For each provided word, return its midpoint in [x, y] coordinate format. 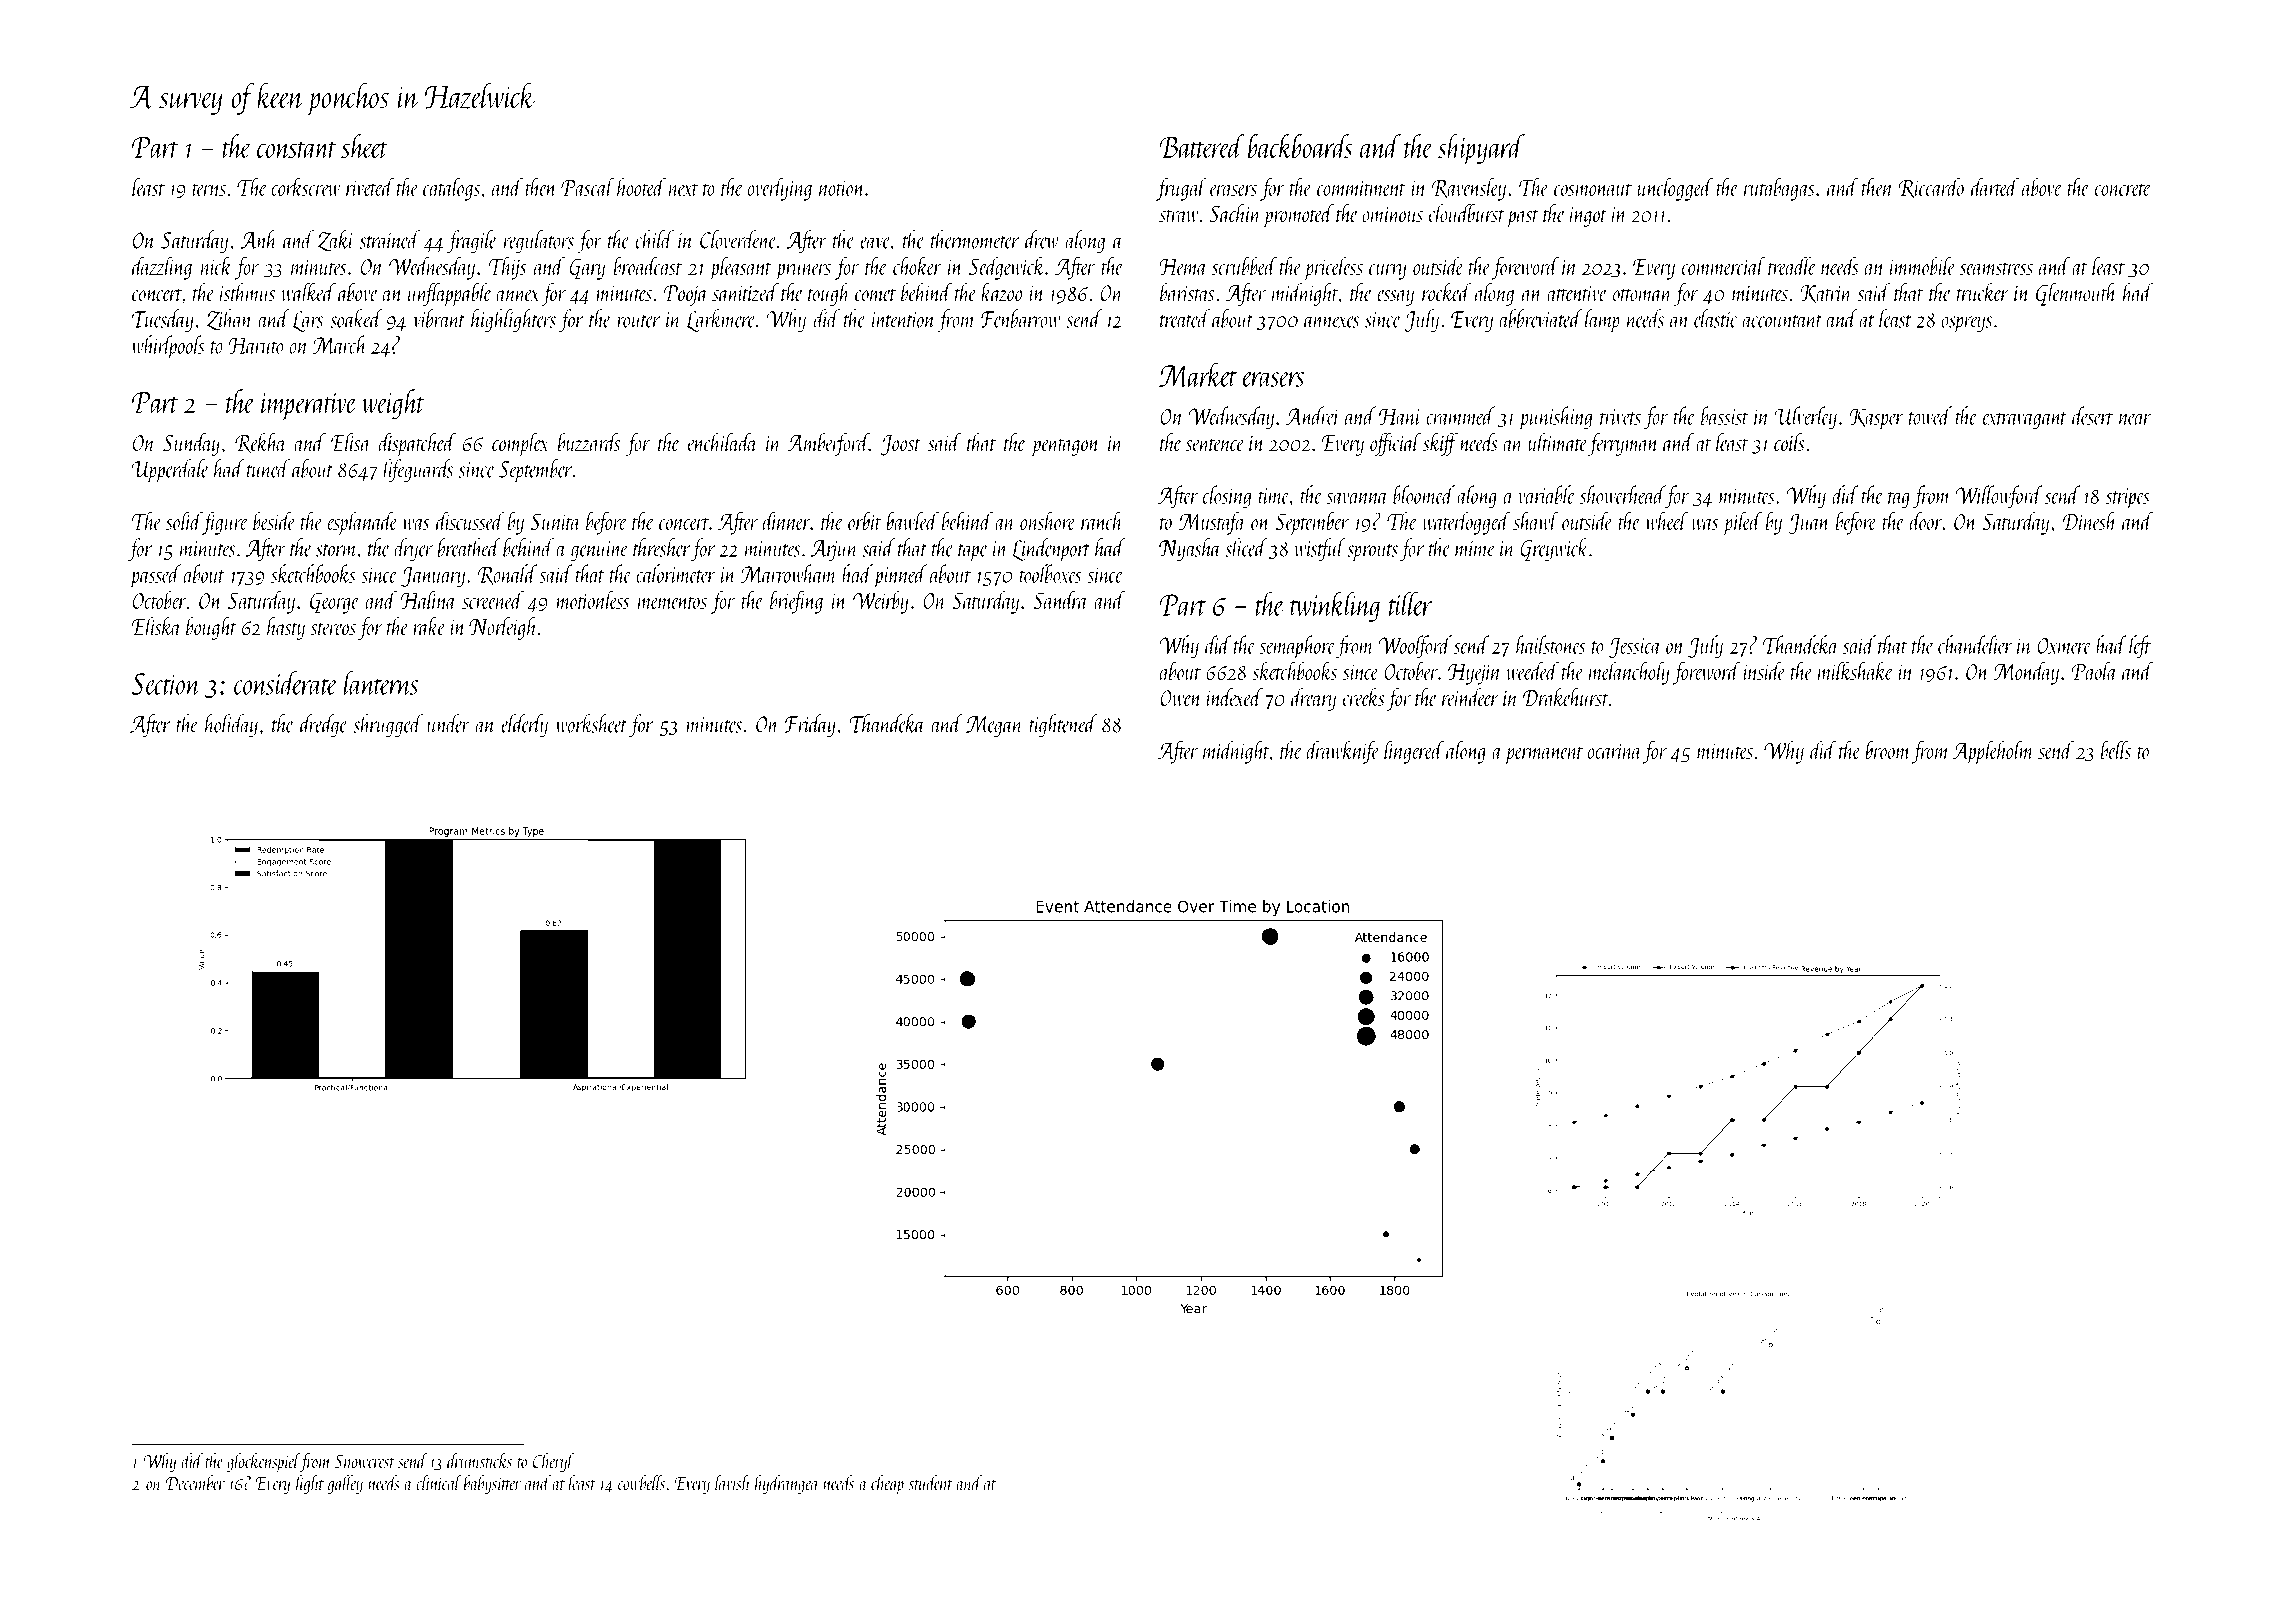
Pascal [587, 186]
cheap [887, 1485]
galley [345, 1484]
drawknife [1343, 752]
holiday [231, 725]
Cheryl [553, 1462]
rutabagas [1779, 189]
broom [1888, 749]
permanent [1544, 755]
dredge [323, 725]
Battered [1202, 146]
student [931, 1483]
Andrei [1313, 415]
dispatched [417, 445]
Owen [1181, 698]
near [2135, 419]
